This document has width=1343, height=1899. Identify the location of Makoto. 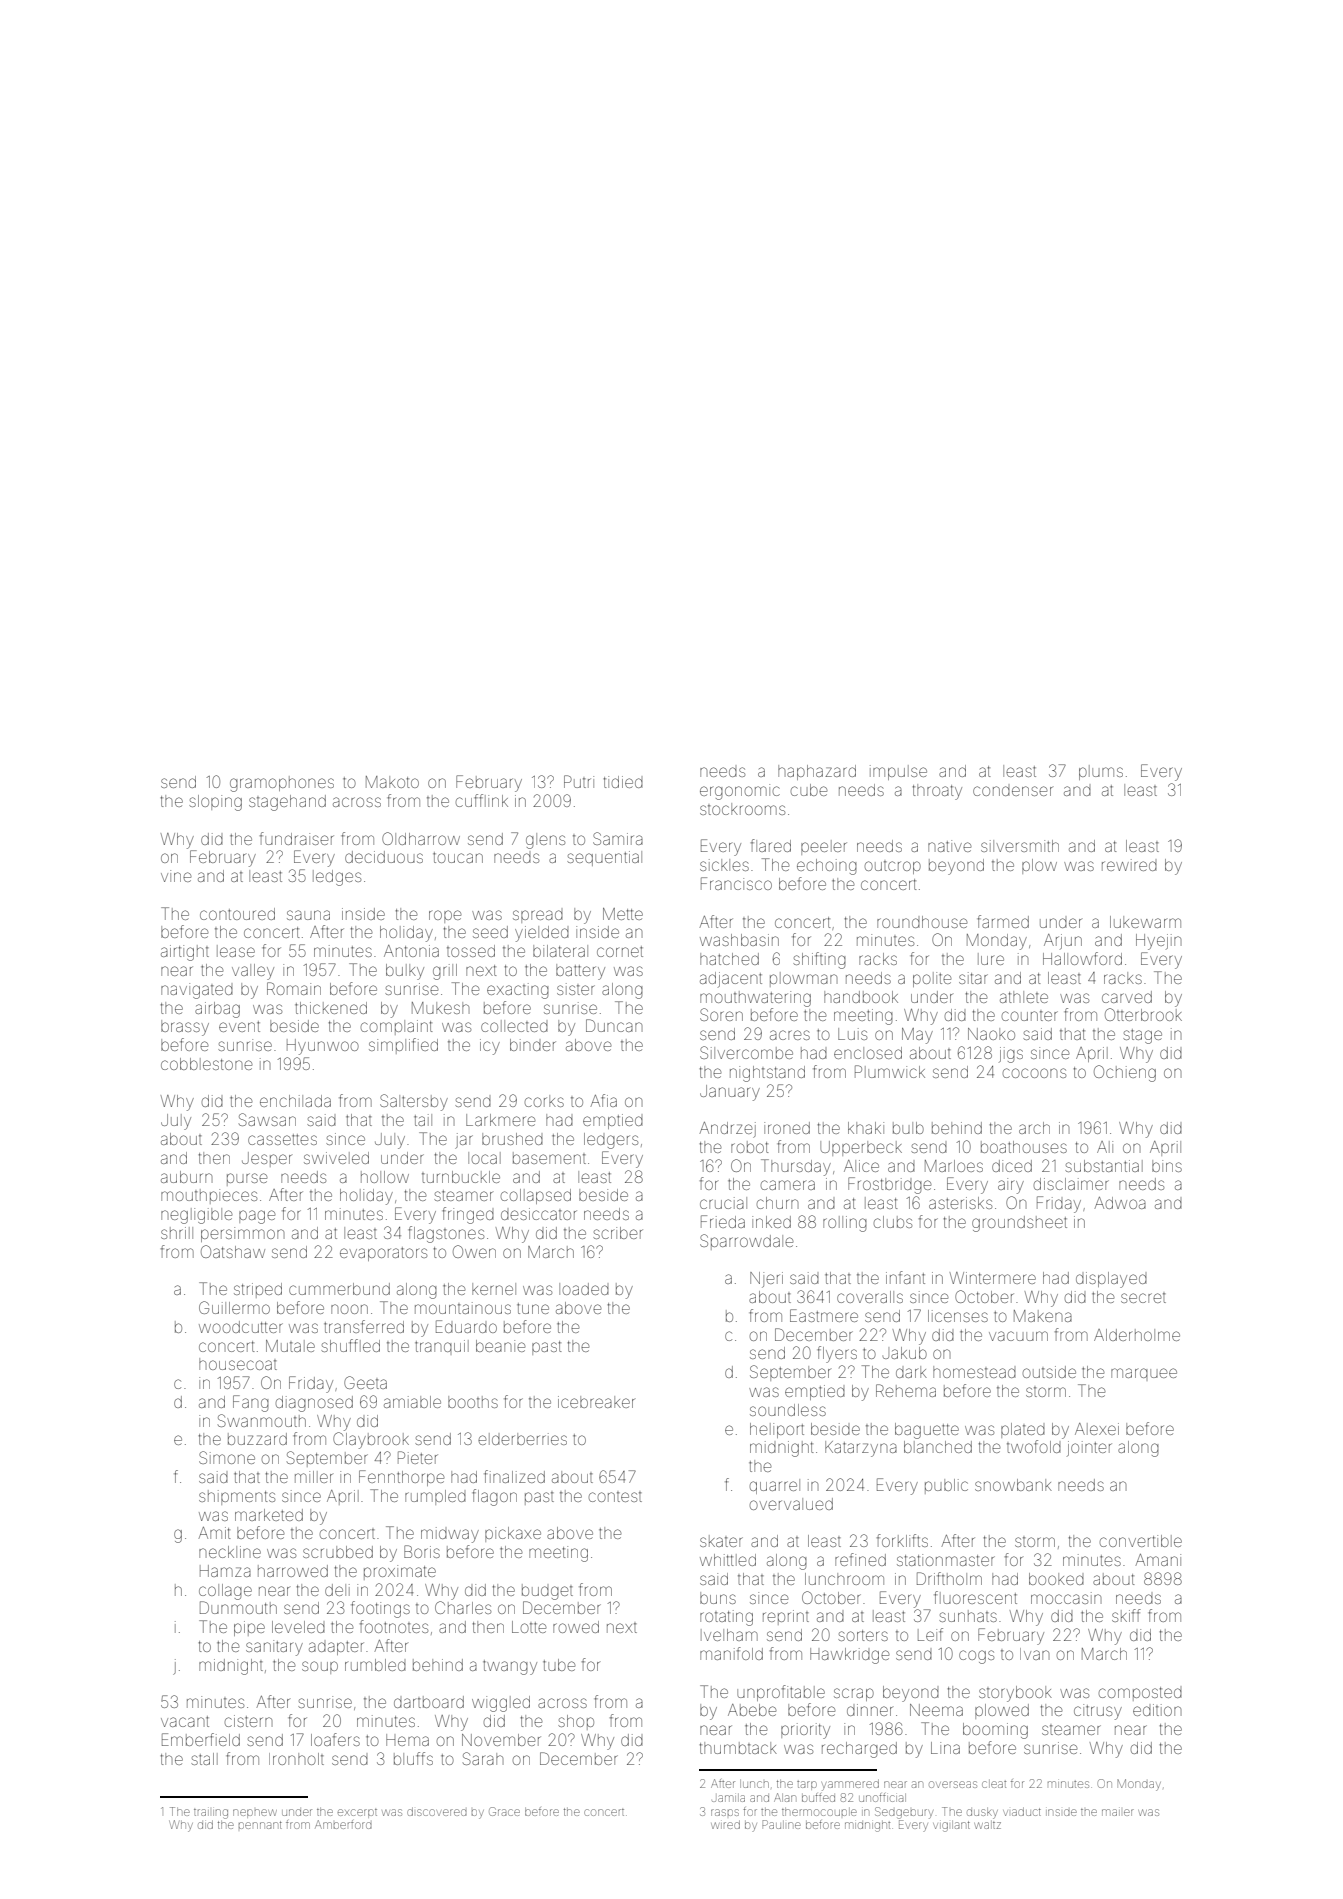
(392, 782).
